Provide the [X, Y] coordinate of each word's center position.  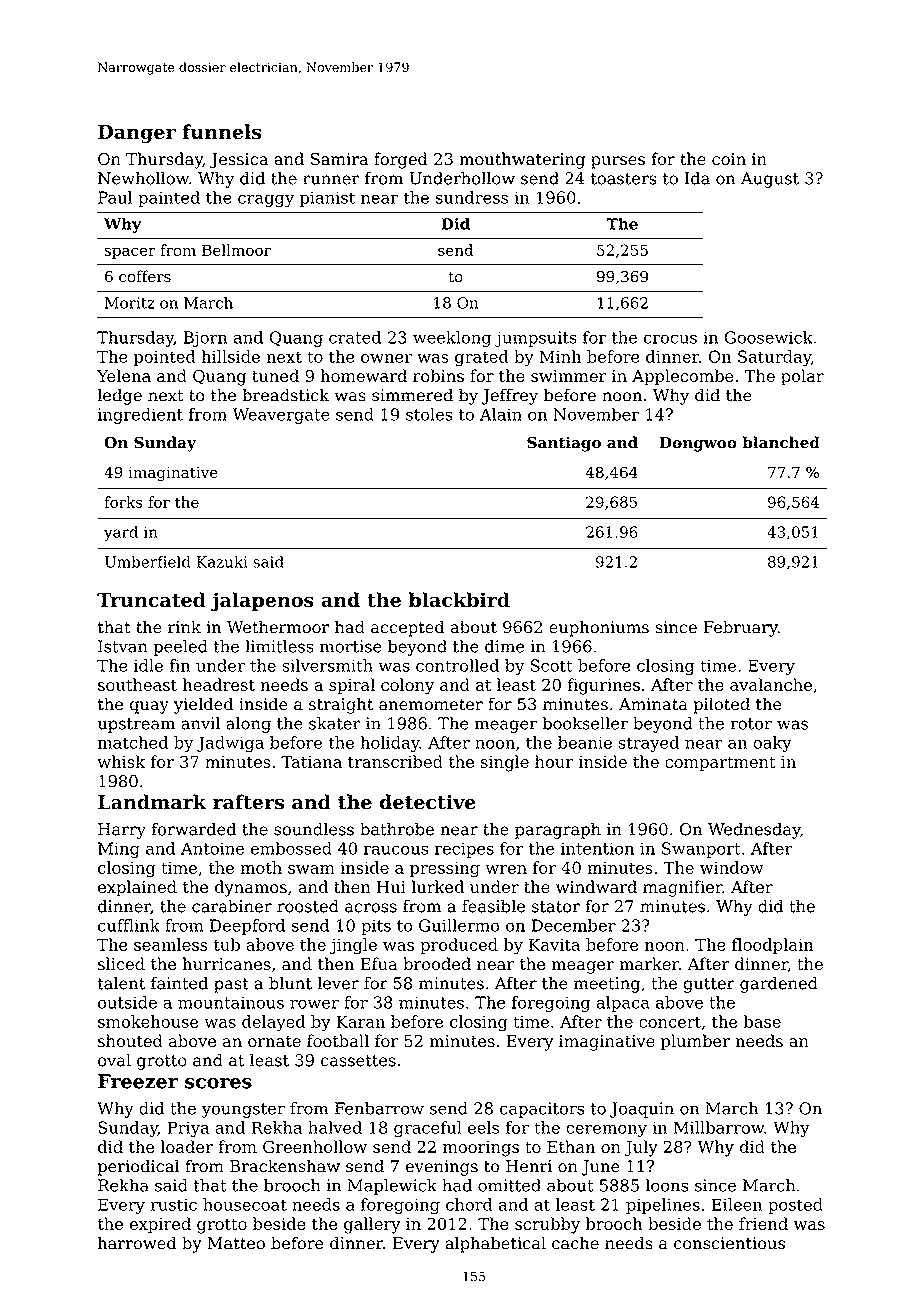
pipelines [663, 1206]
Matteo [236, 1243]
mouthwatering [522, 160]
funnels [222, 132]
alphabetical [495, 1244]
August [770, 180]
